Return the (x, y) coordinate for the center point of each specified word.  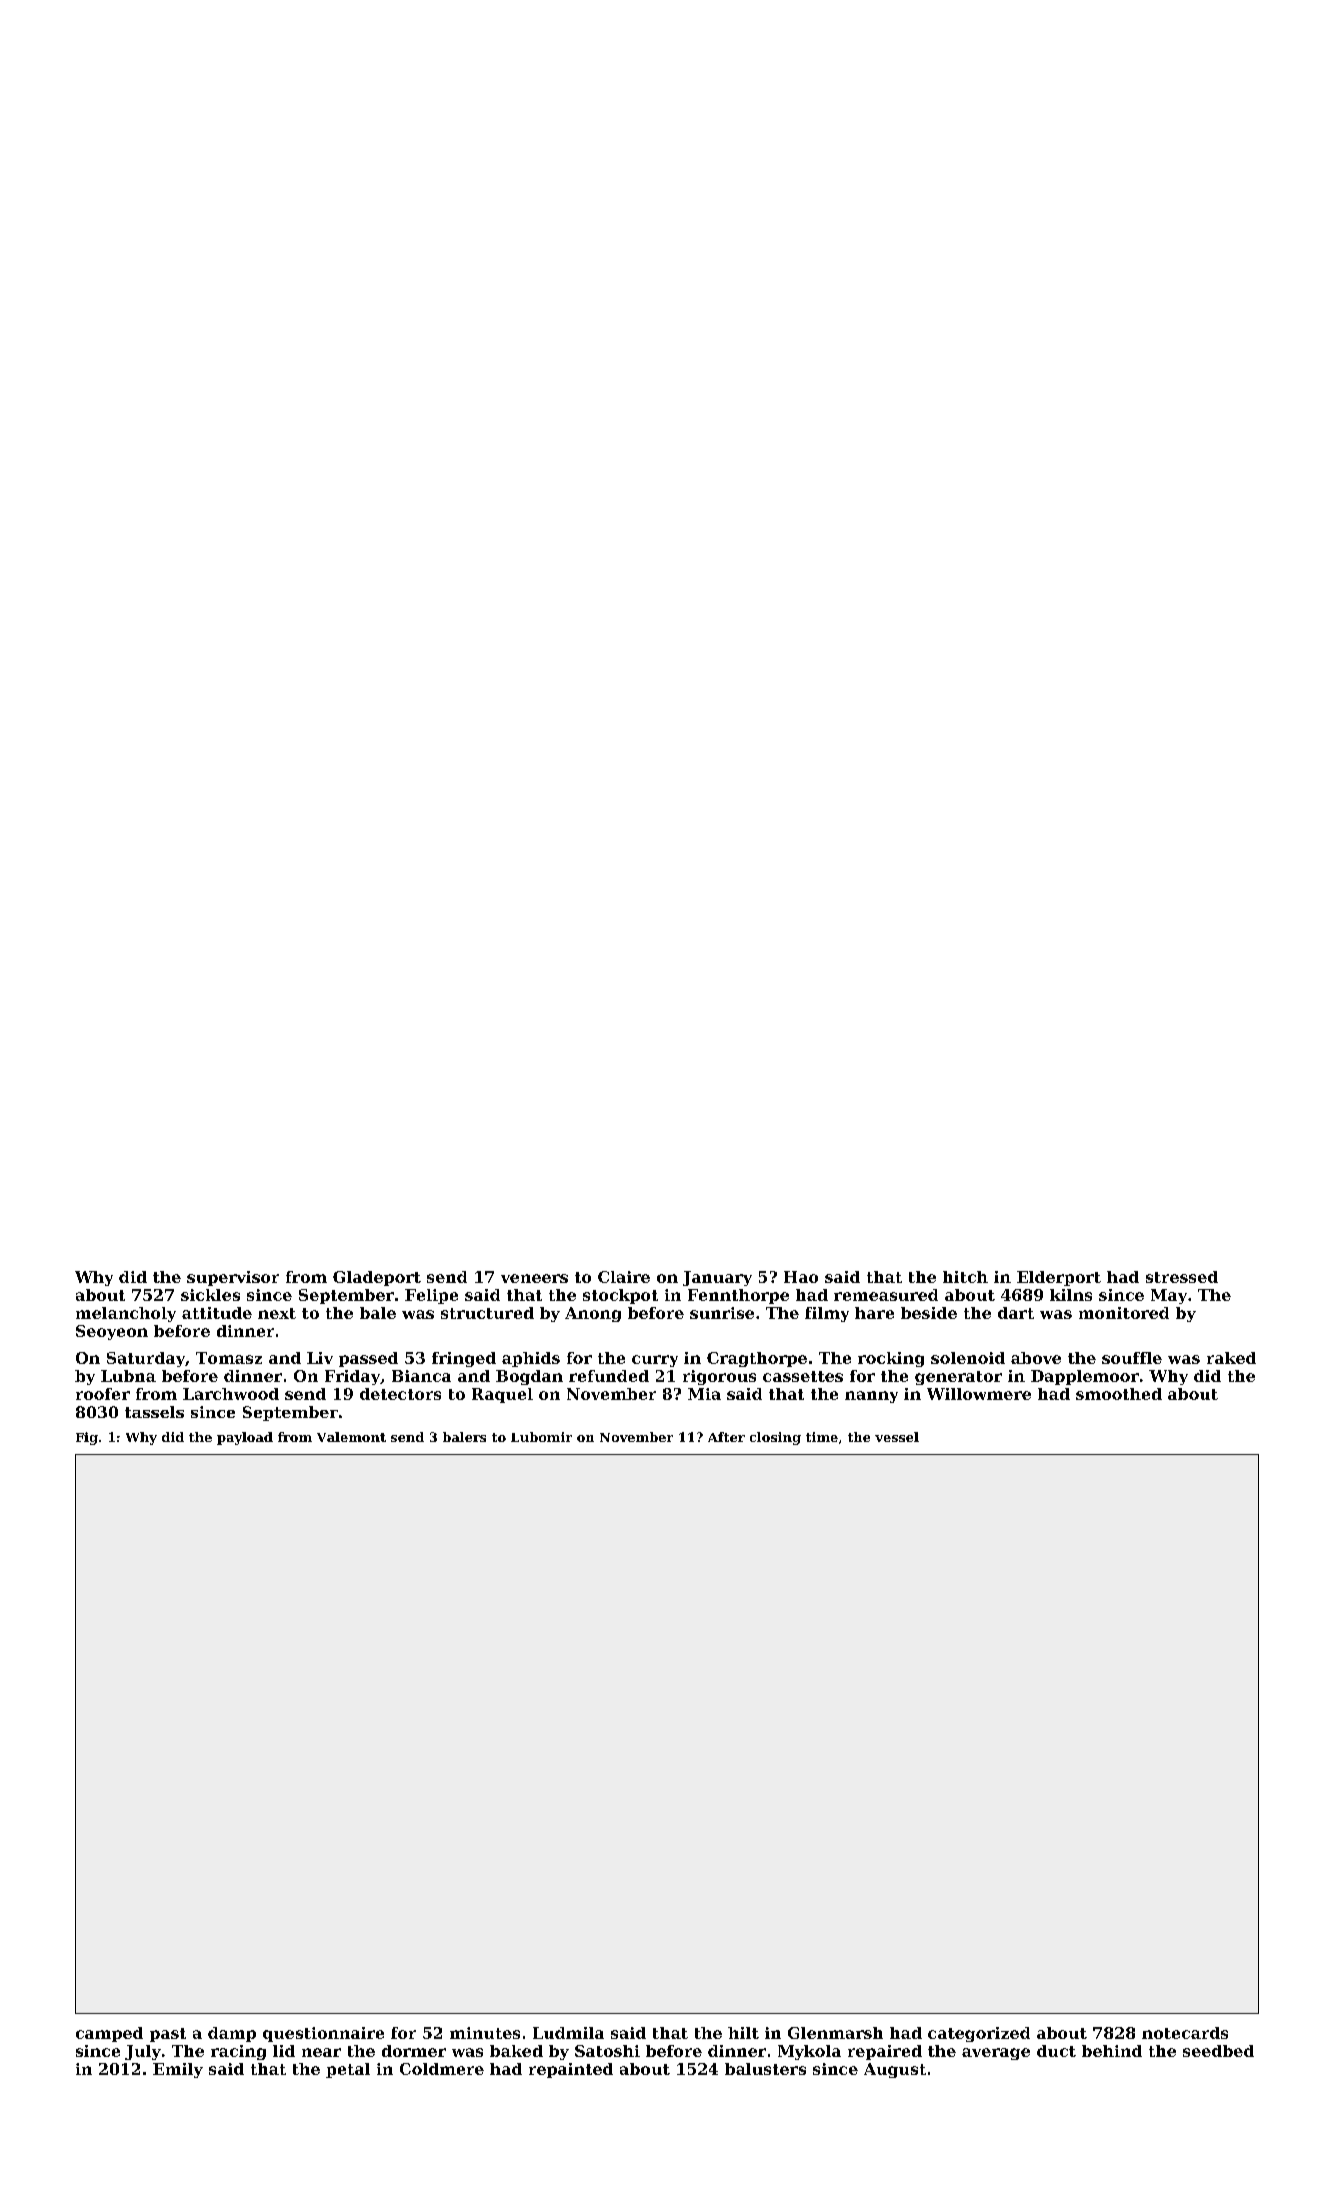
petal (348, 2070)
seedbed (1218, 2051)
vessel (897, 1437)
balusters (765, 2069)
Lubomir (541, 1437)
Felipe (431, 1296)
